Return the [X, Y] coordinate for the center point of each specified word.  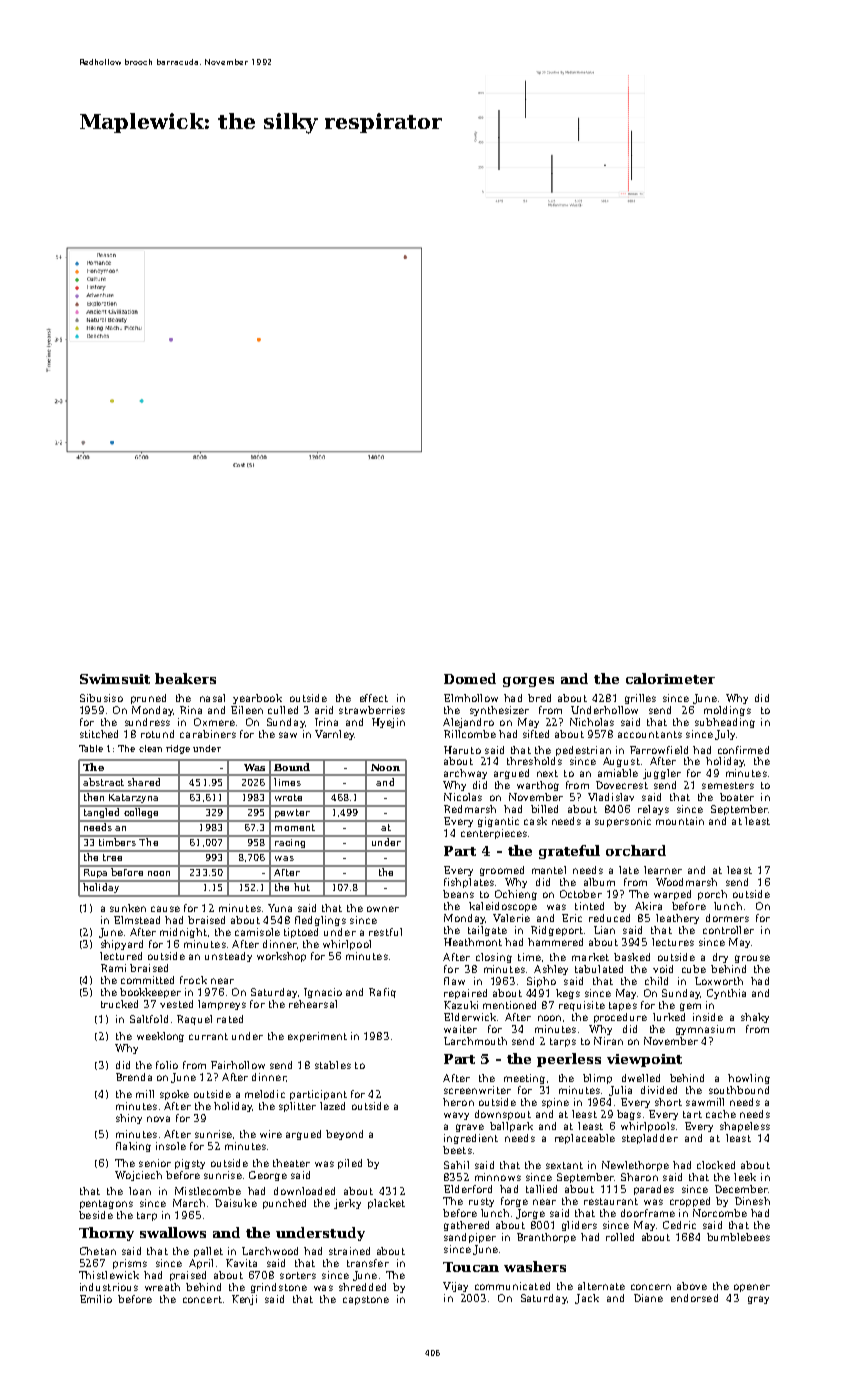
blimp [597, 1079]
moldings [727, 711]
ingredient [471, 1139]
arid [324, 710]
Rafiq [382, 993]
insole [171, 1146]
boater [737, 797]
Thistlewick [109, 1275]
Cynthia [726, 994]
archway [465, 774]
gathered [466, 1226]
